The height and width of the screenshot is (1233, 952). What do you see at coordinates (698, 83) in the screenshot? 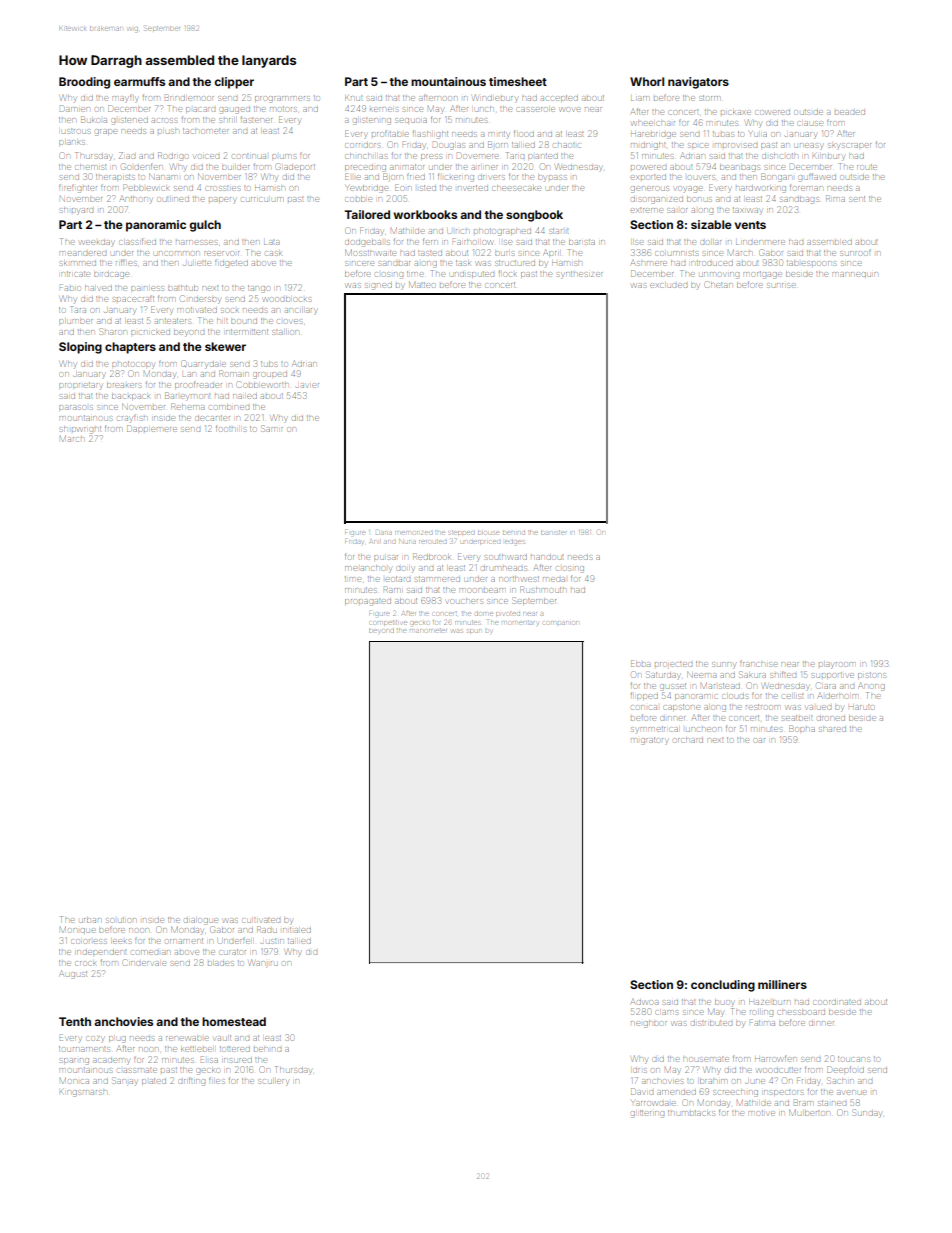
I see `navigators` at bounding box center [698, 83].
